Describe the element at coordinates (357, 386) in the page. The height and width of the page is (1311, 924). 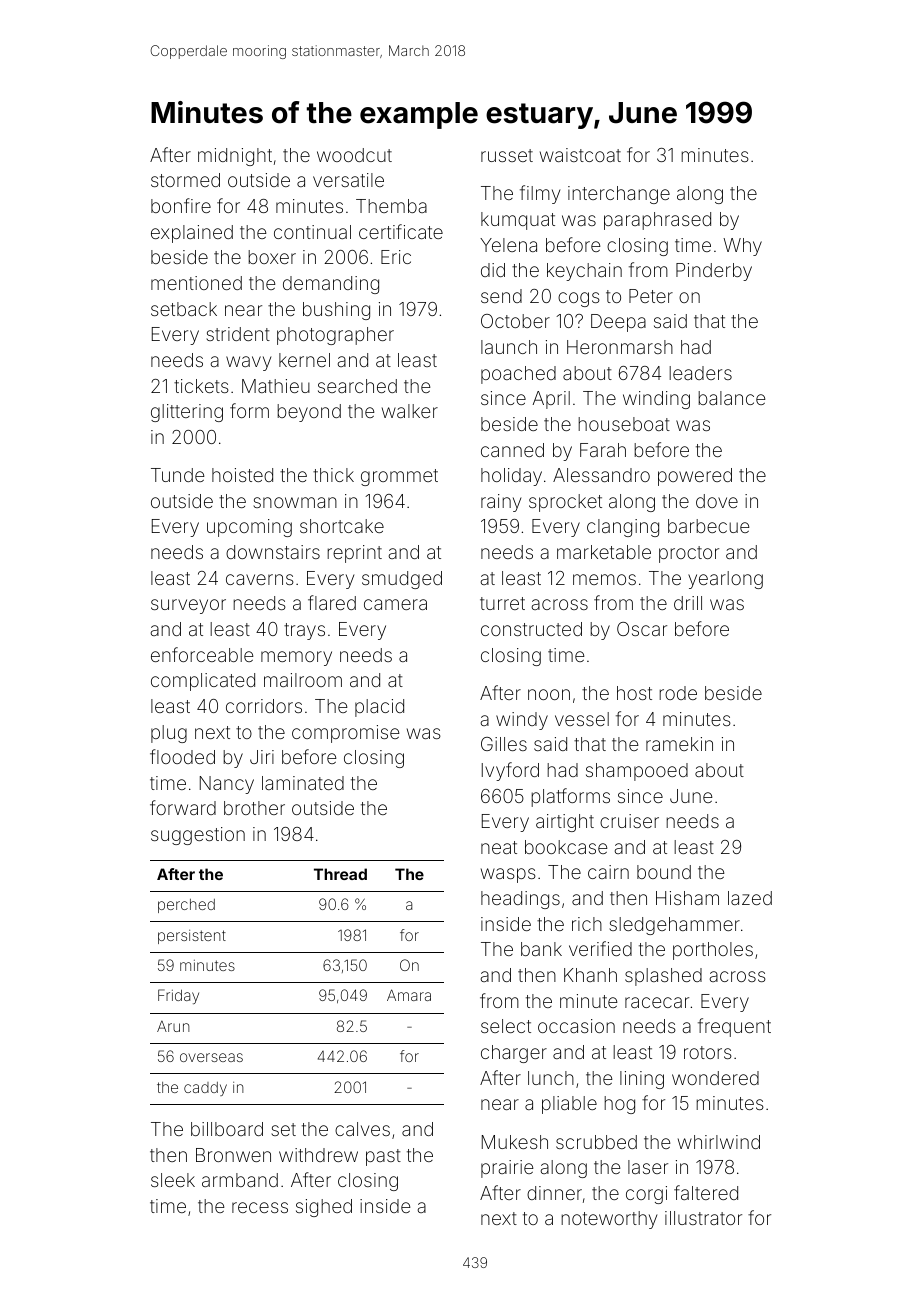
I see `searched` at that location.
